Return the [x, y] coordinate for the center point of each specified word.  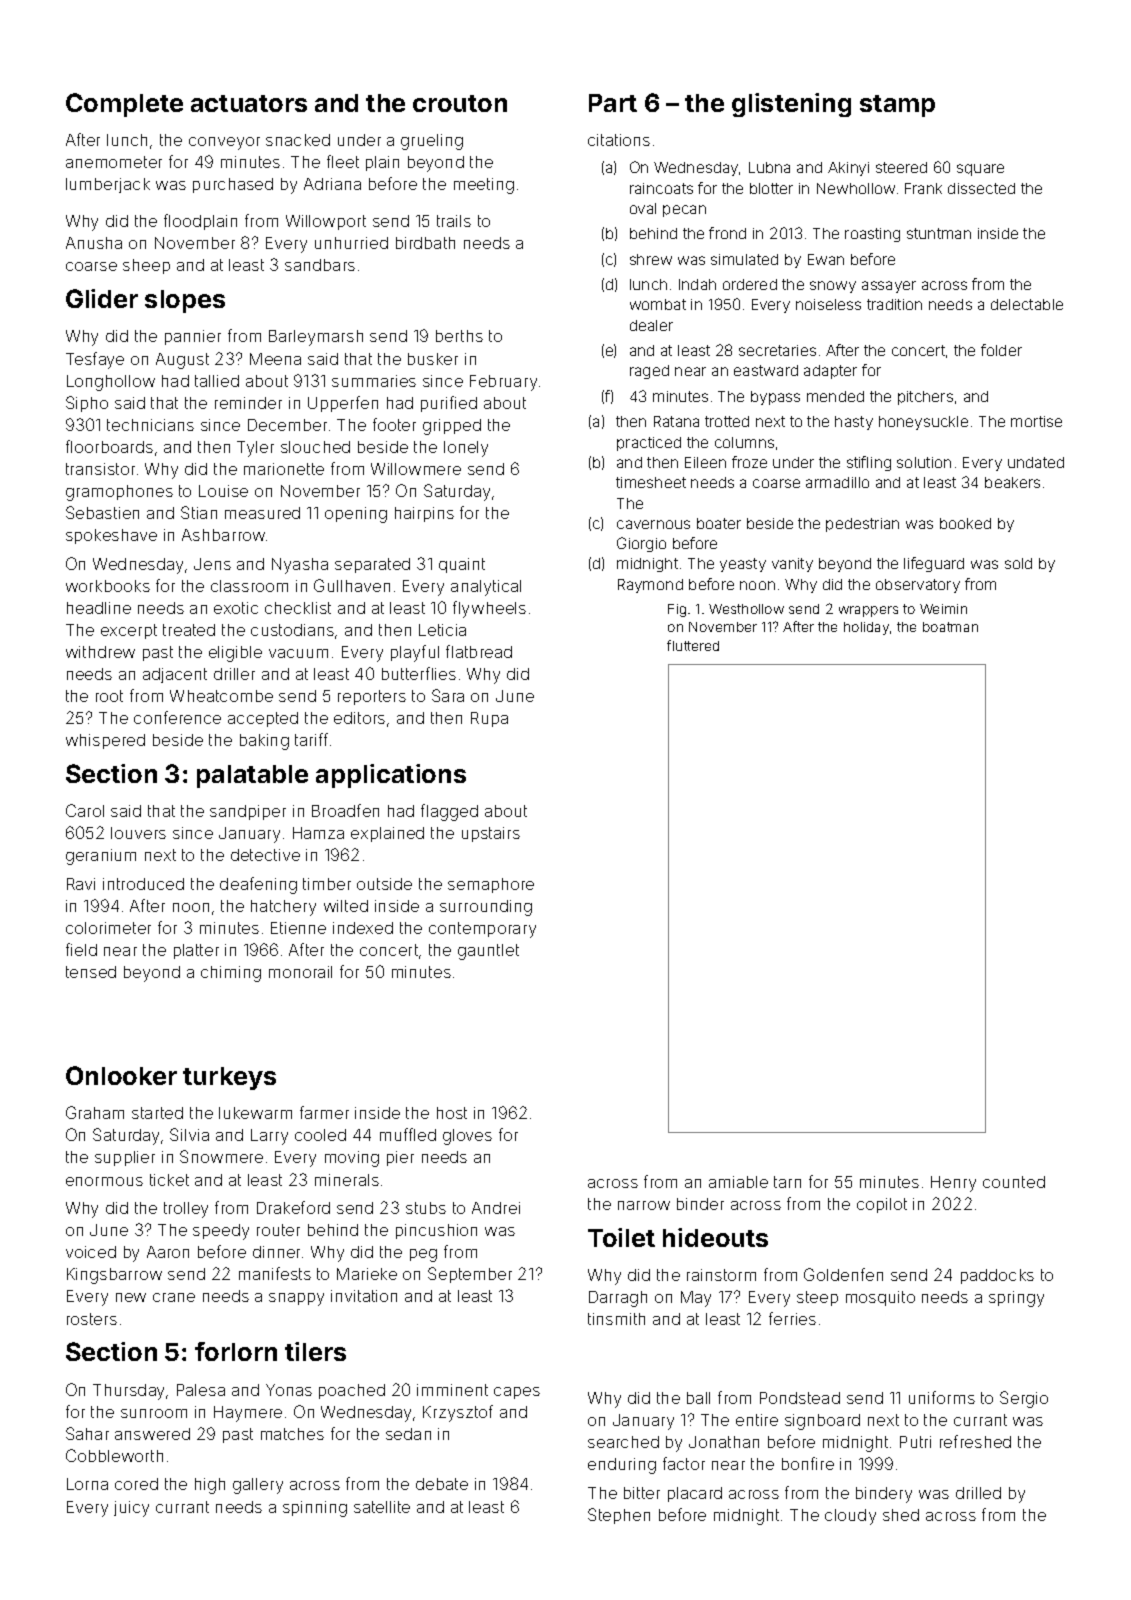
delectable [1027, 304]
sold [1018, 563]
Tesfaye [95, 360]
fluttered [693, 645]
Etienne [298, 928]
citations [619, 140]
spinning [315, 1509]
